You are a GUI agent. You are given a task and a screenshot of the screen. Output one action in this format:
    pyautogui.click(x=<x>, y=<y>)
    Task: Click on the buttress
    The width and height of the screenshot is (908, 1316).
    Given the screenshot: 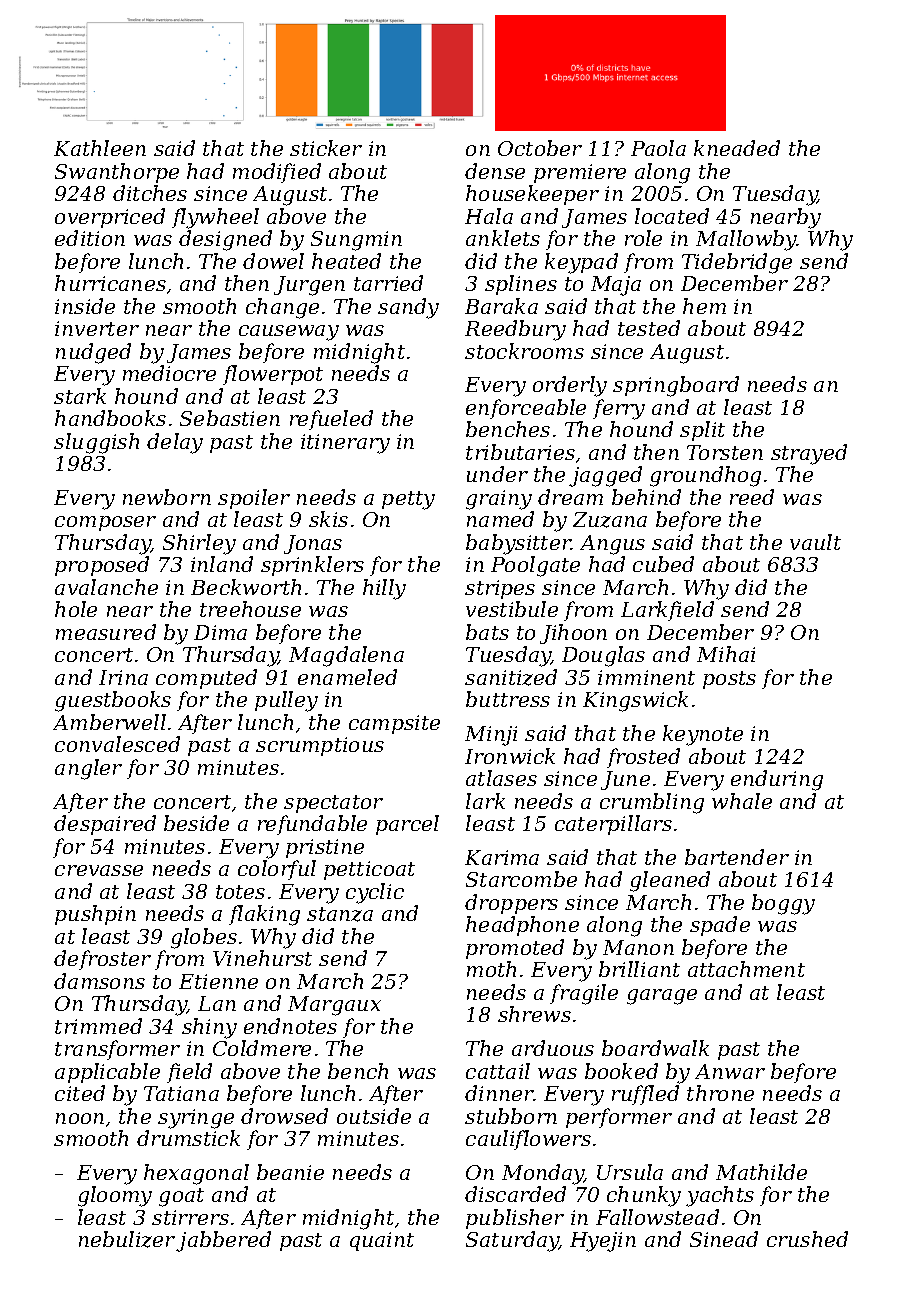 What is the action you would take?
    pyautogui.click(x=508, y=699)
